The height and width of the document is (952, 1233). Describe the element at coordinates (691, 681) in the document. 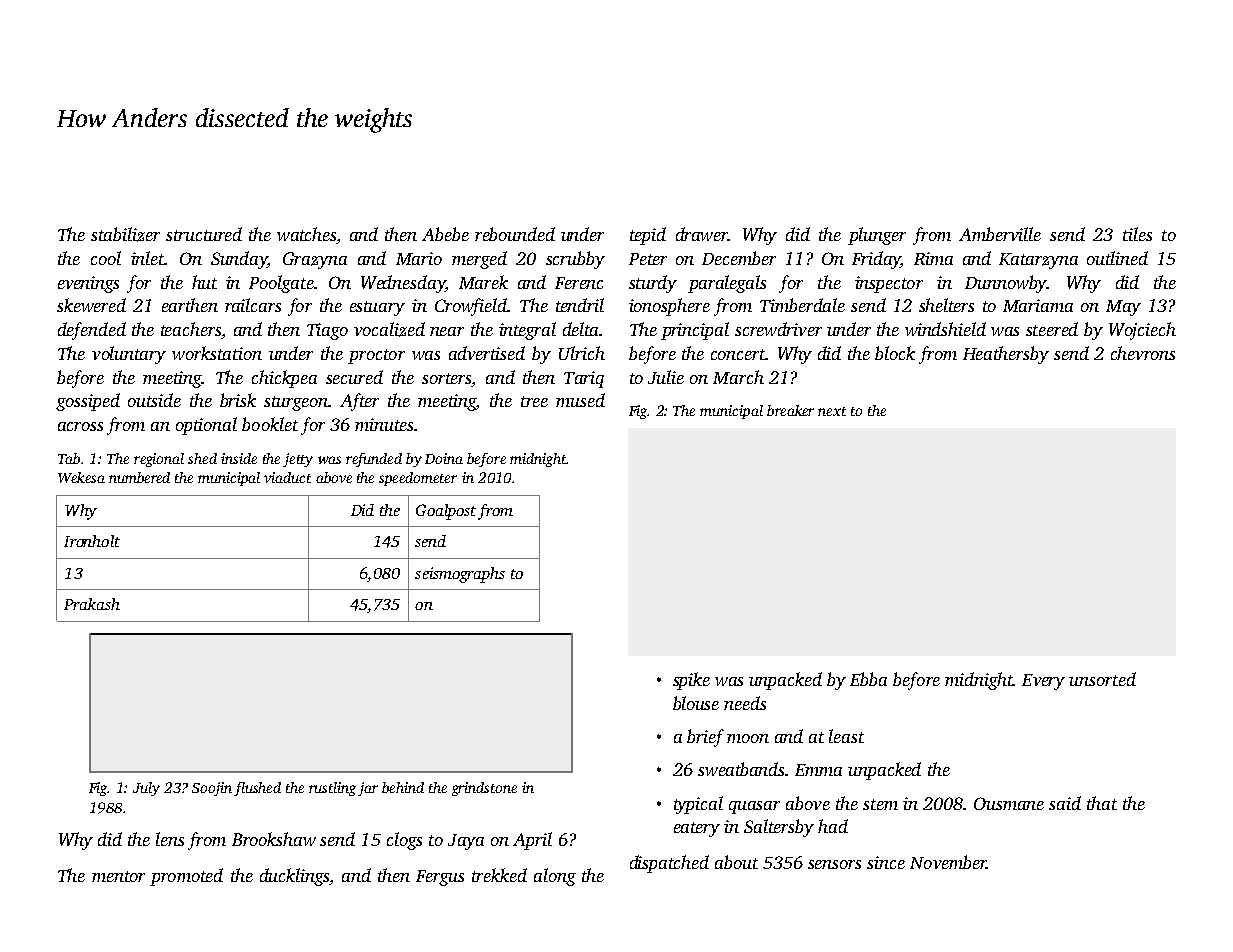

I see `spike` at that location.
